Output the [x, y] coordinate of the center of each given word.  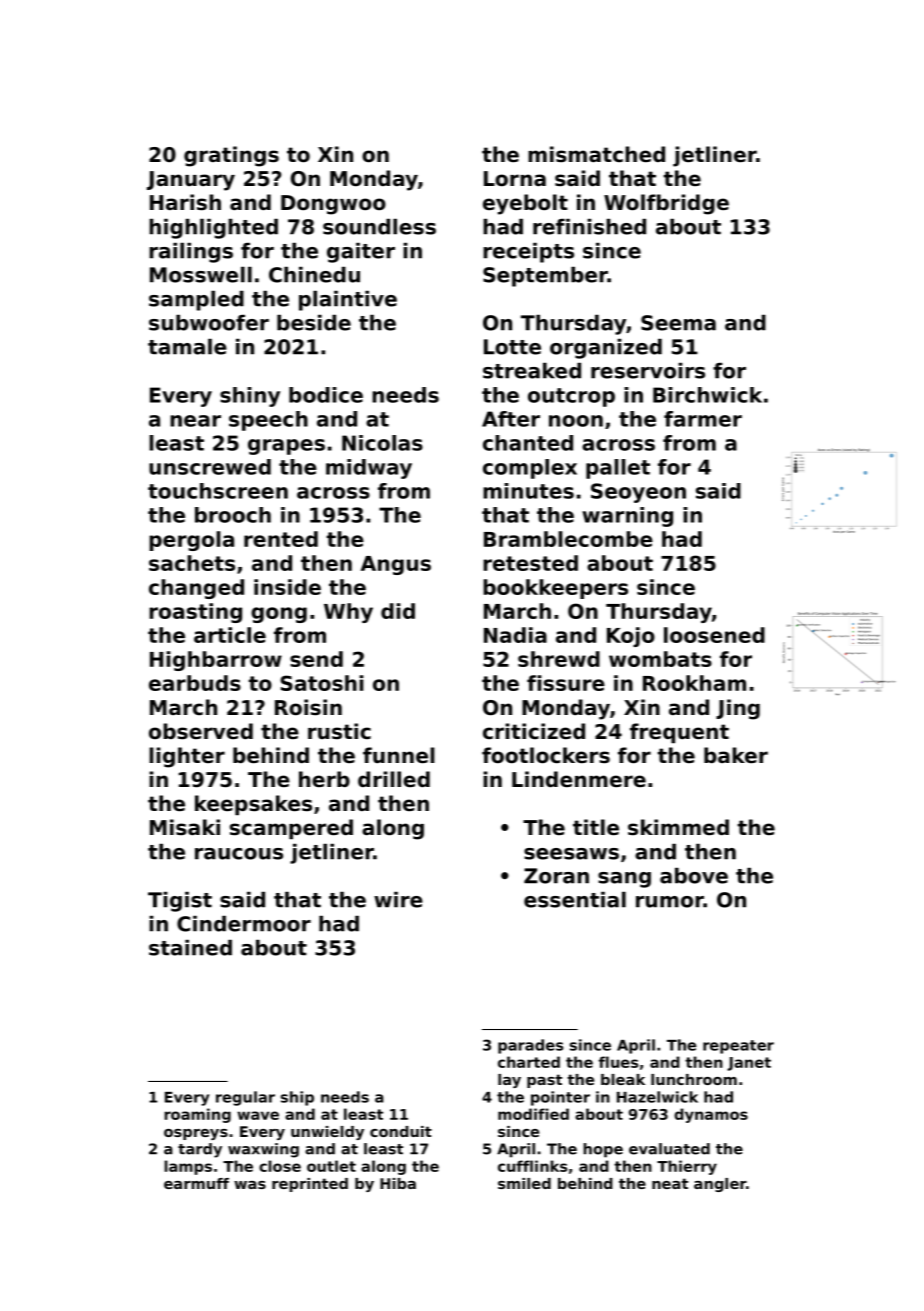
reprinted [310, 1185]
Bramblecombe [568, 539]
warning [627, 517]
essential [575, 900]
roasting [195, 613]
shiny [250, 397]
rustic [339, 731]
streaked [532, 371]
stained [190, 948]
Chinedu [314, 275]
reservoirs [648, 371]
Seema [678, 323]
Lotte [512, 347]
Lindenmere [579, 779]
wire [398, 900]
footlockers [546, 755]
